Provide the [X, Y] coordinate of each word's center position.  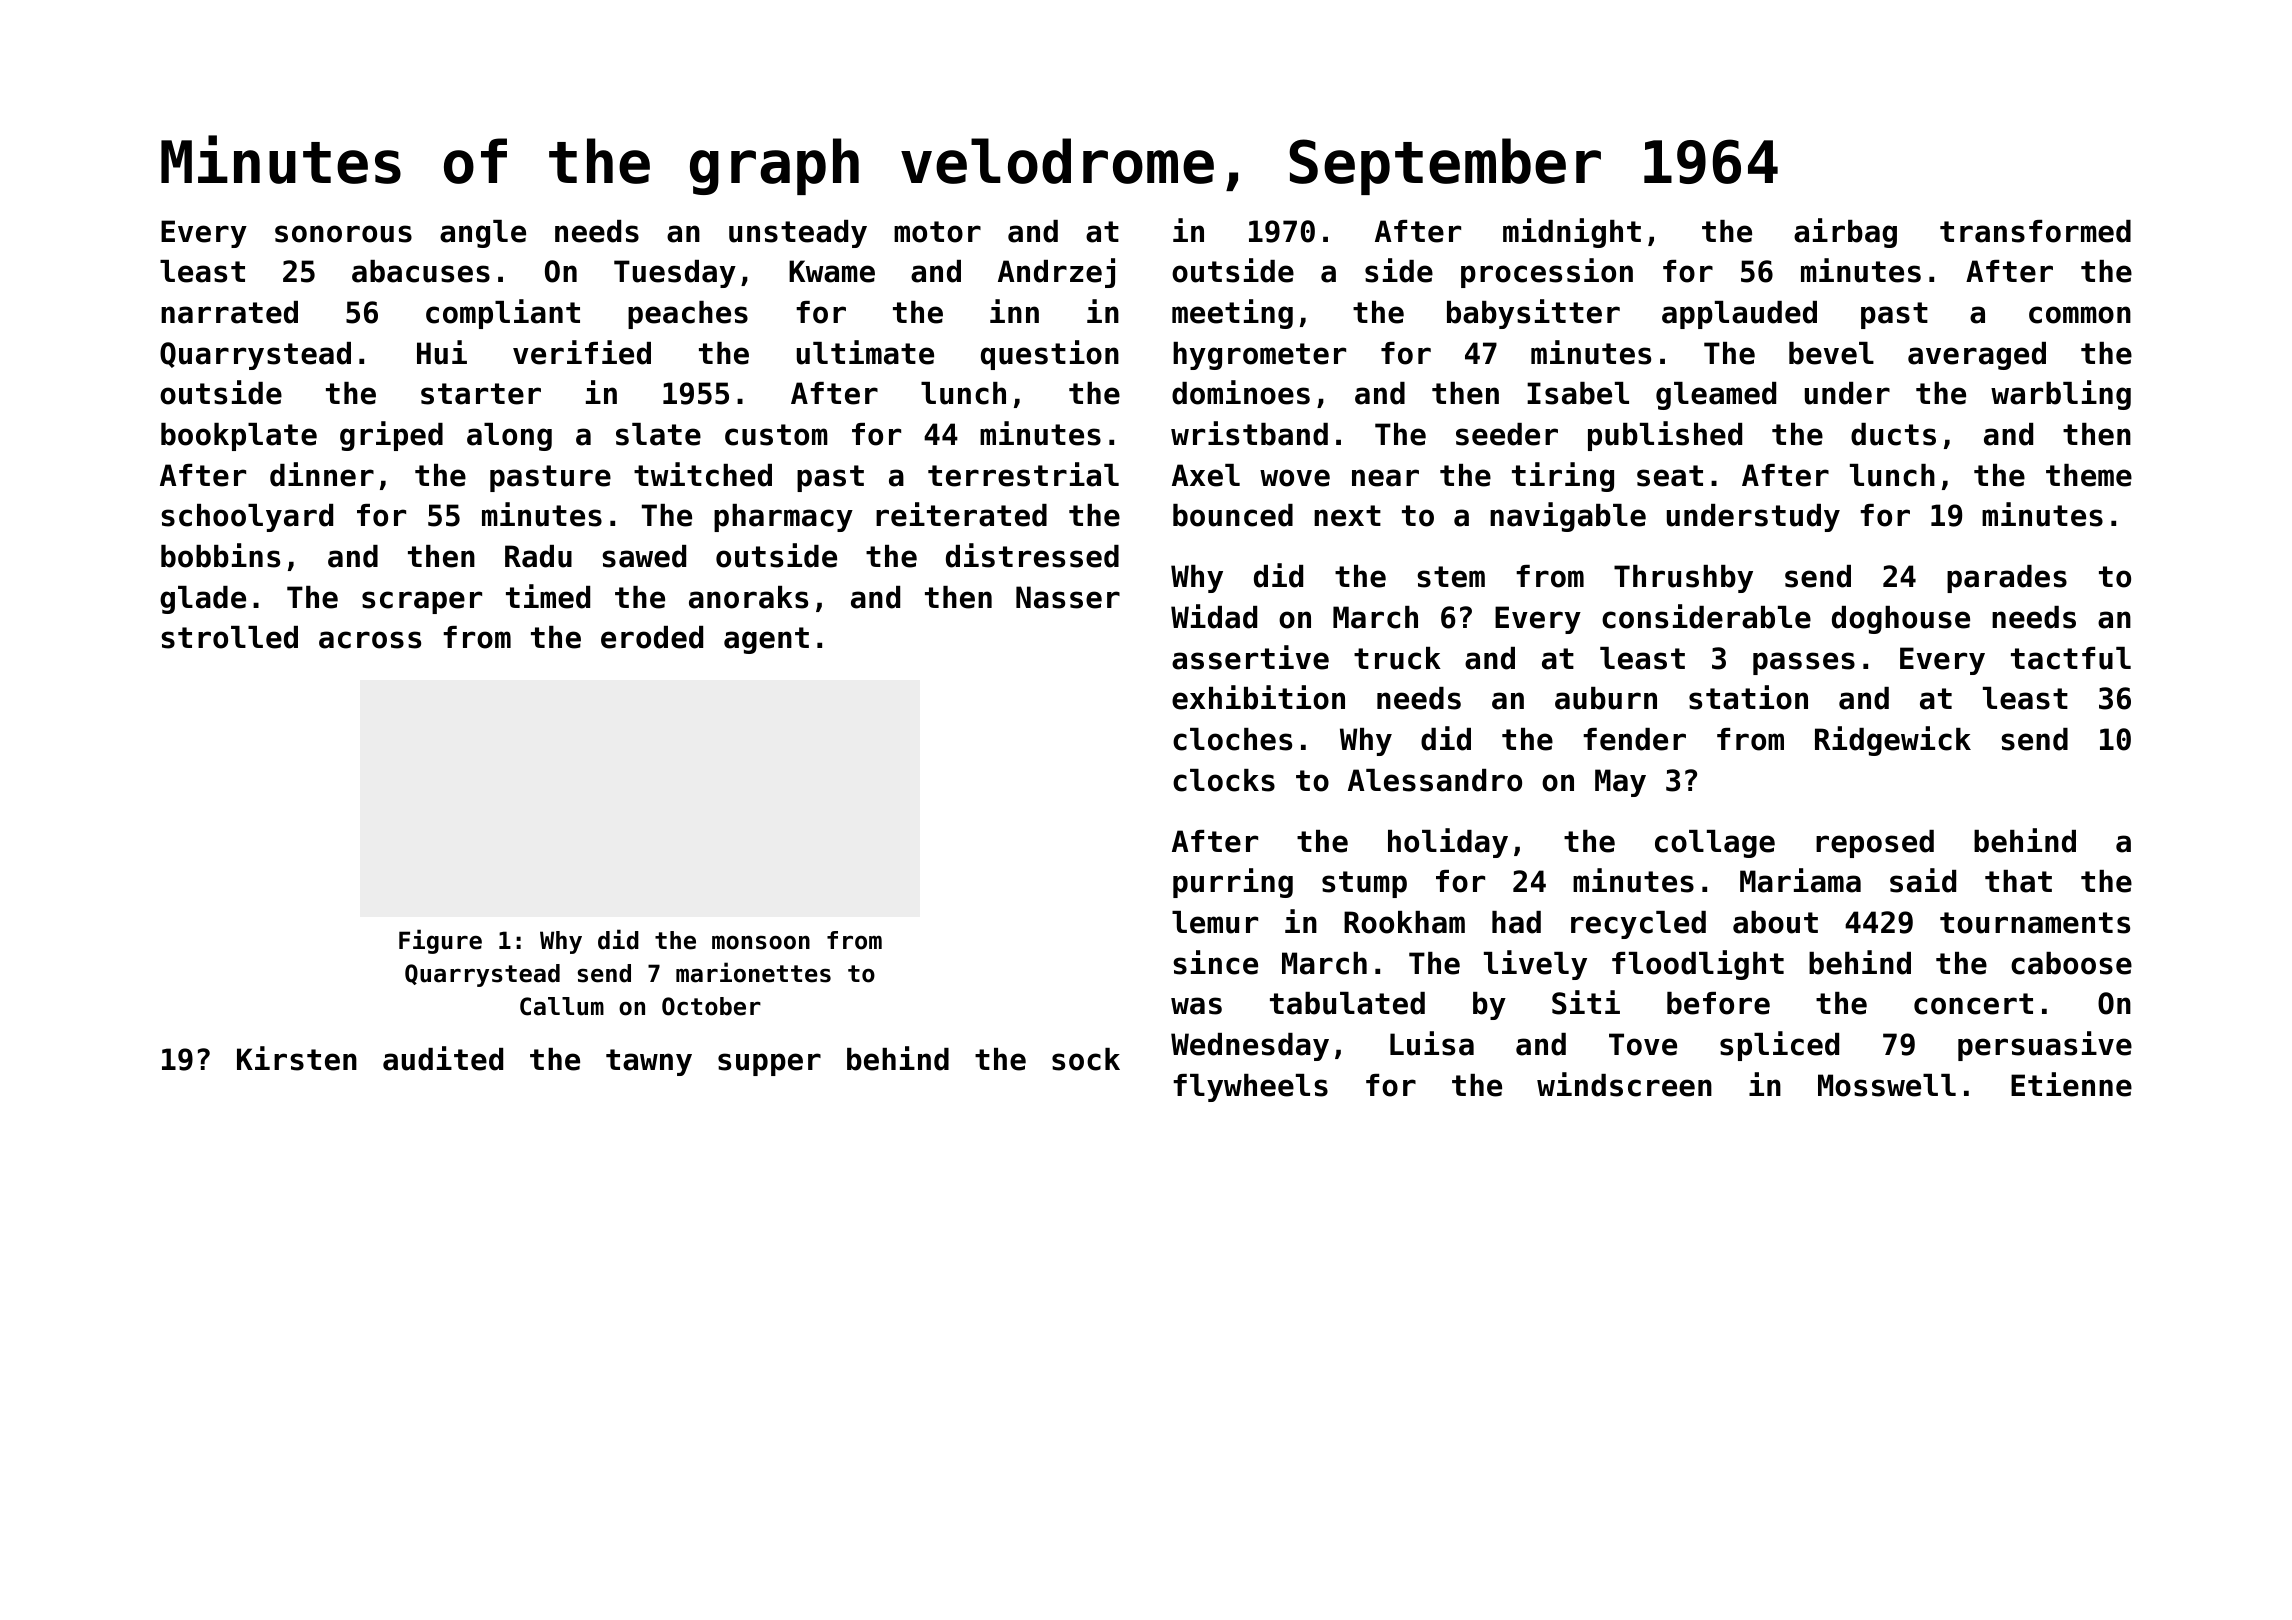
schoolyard [247, 518]
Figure [440, 941]
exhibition [1258, 697]
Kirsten [297, 1058]
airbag [1845, 233]
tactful [2071, 658]
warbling [2061, 395]
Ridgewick [1893, 741]
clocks [1224, 780]
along [509, 437]
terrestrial [1023, 474]
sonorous [343, 234]
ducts [1893, 434]
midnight [1572, 233]
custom [776, 435]
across [370, 640]
